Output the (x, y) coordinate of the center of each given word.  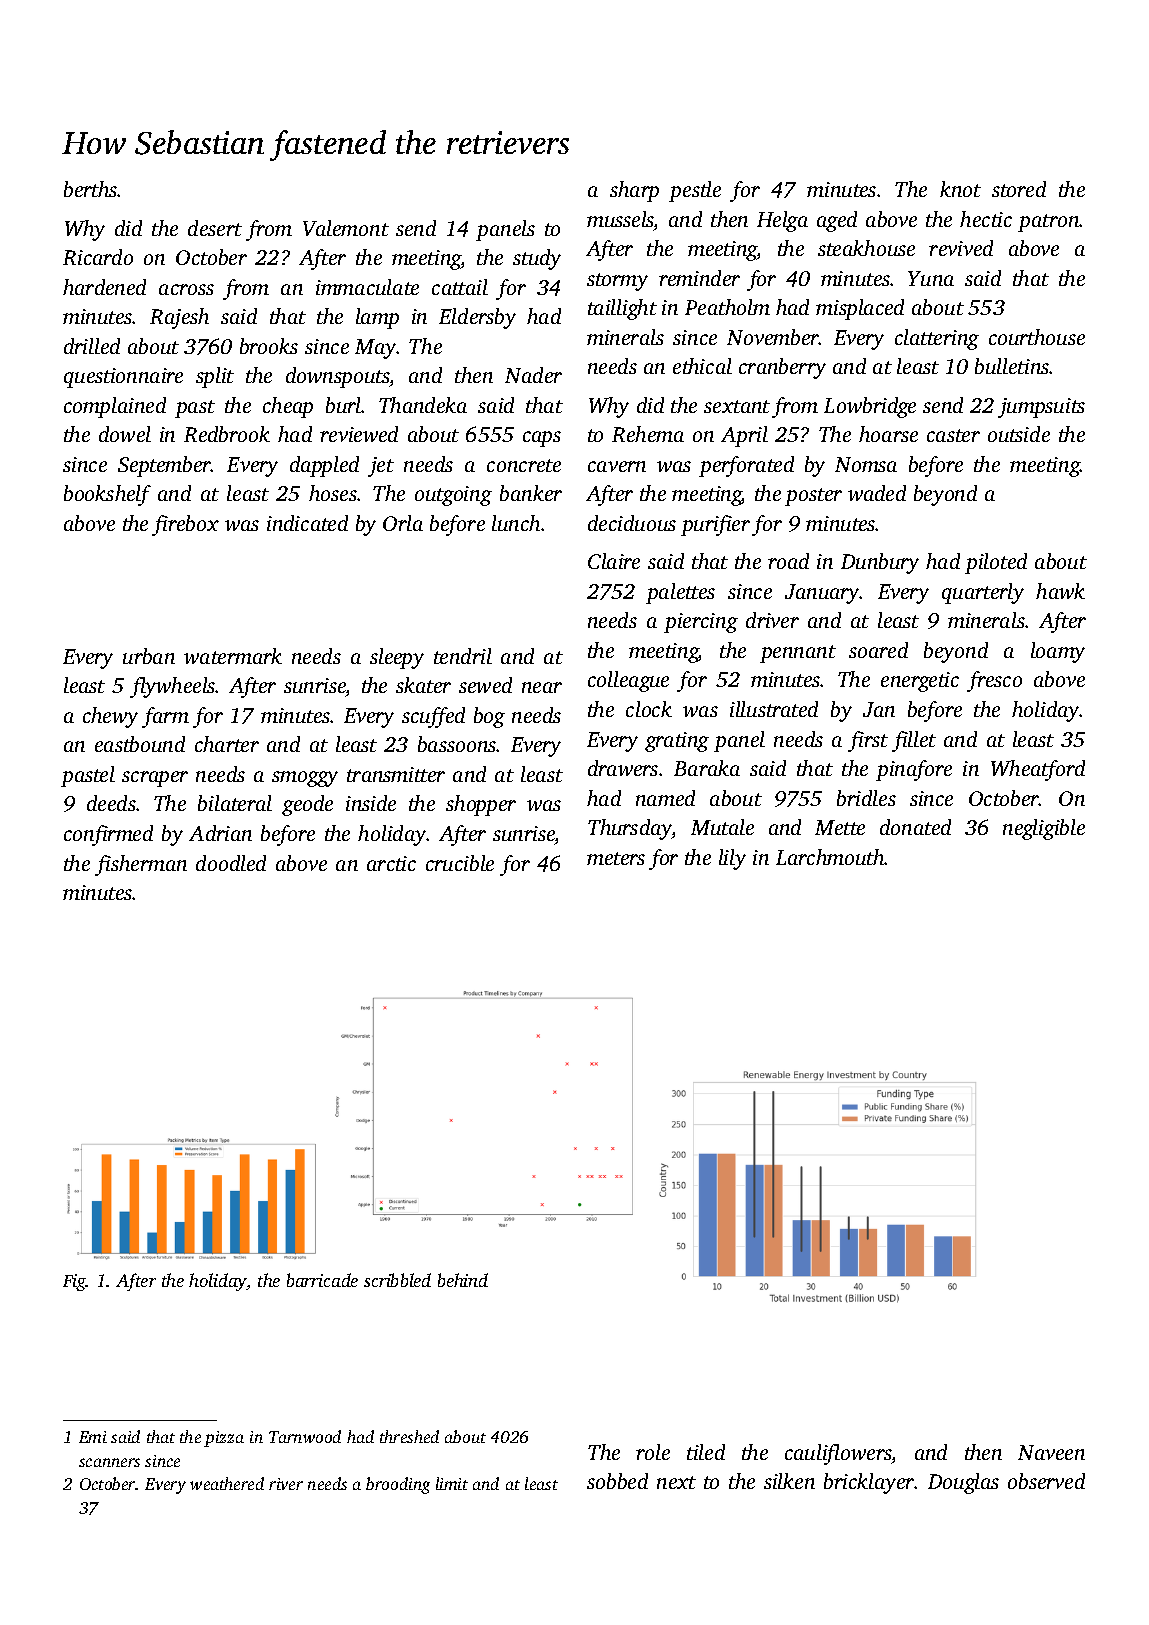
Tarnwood (305, 1436)
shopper (481, 805)
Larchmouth (830, 857)
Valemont (346, 228)
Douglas (963, 1483)
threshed (409, 1436)
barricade (322, 1280)
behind (463, 1280)
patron (1049, 223)
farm (165, 717)
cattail (460, 287)
